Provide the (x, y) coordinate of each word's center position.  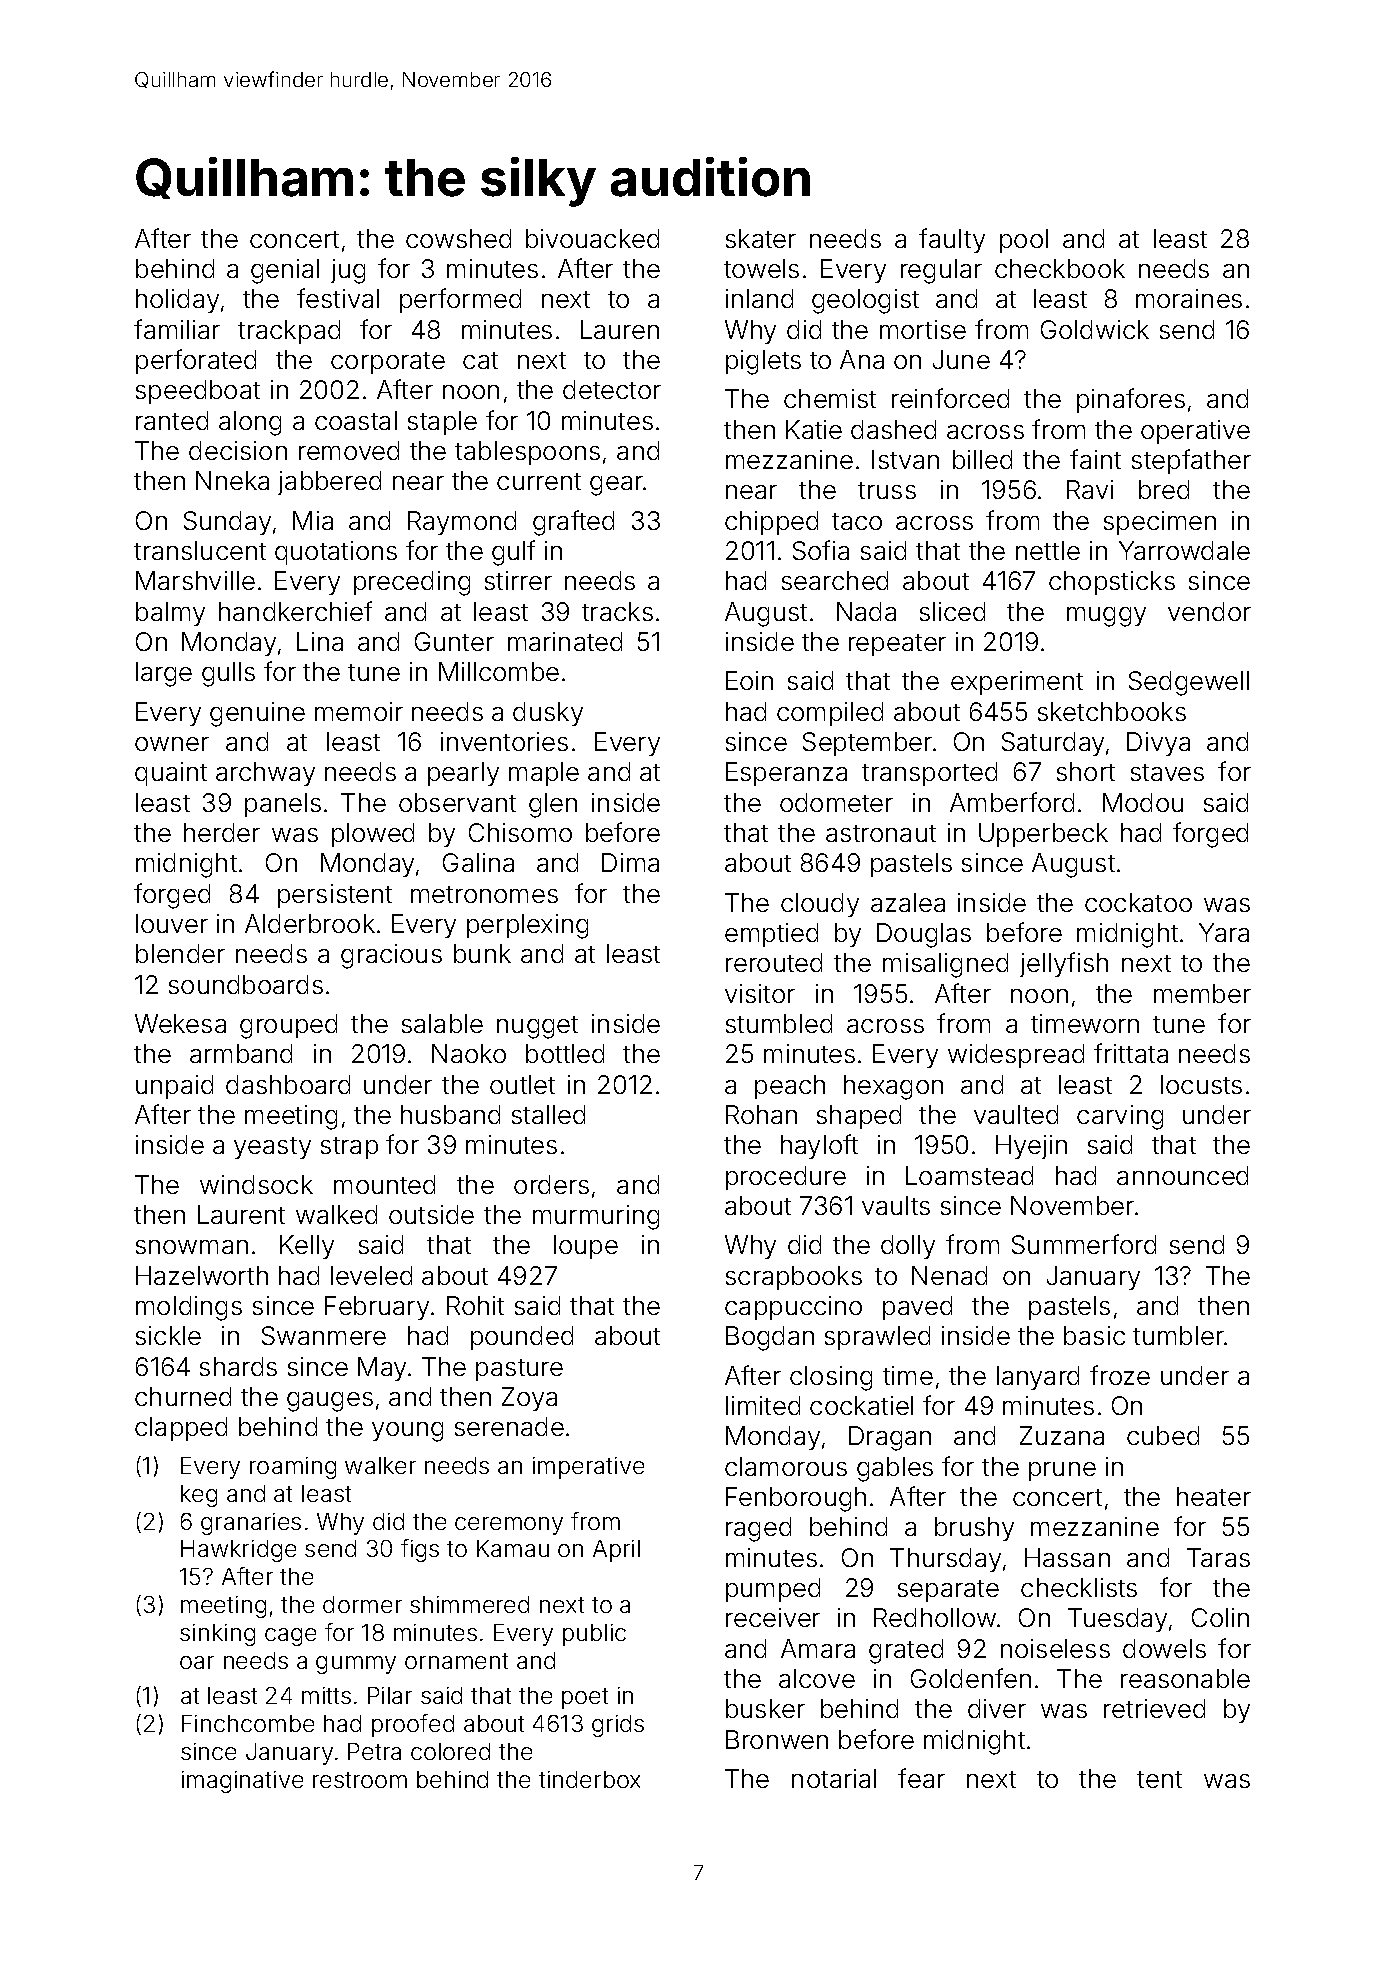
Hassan (1067, 1557)
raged (758, 1529)
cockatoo (1138, 902)
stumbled (779, 1023)
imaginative (242, 1782)
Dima (630, 862)
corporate (388, 363)
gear (616, 486)
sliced (952, 611)
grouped (288, 1026)
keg (199, 1496)
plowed (373, 835)
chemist (830, 398)
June (961, 359)
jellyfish (1064, 964)
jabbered (329, 483)
